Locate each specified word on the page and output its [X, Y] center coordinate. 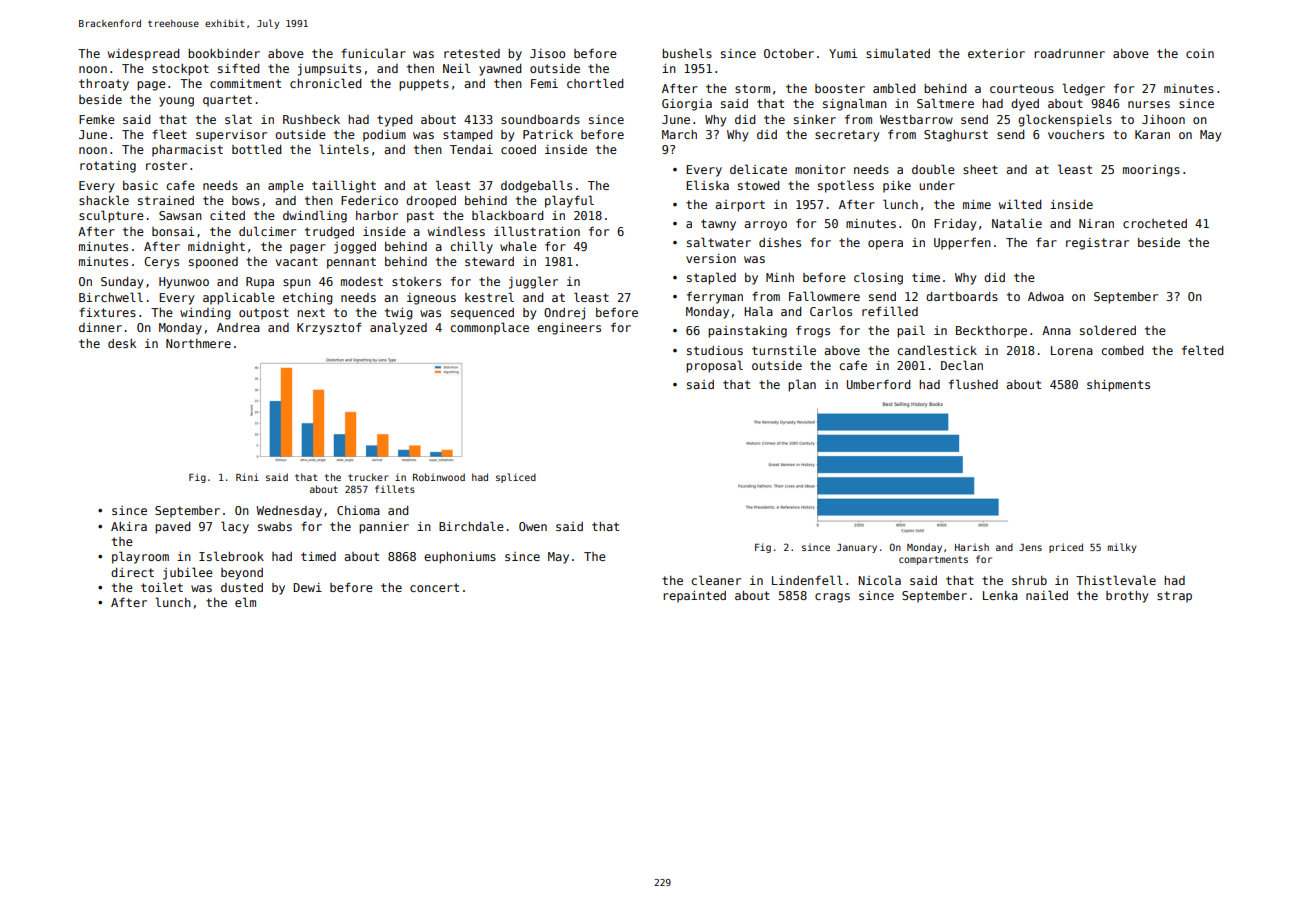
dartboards [962, 296]
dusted [242, 587]
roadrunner [1069, 53]
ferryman [715, 297]
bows [245, 200]
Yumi [843, 53]
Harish [972, 547]
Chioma [358, 510]
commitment [245, 83]
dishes [780, 242]
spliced [516, 478]
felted [1202, 350]
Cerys [161, 263]
